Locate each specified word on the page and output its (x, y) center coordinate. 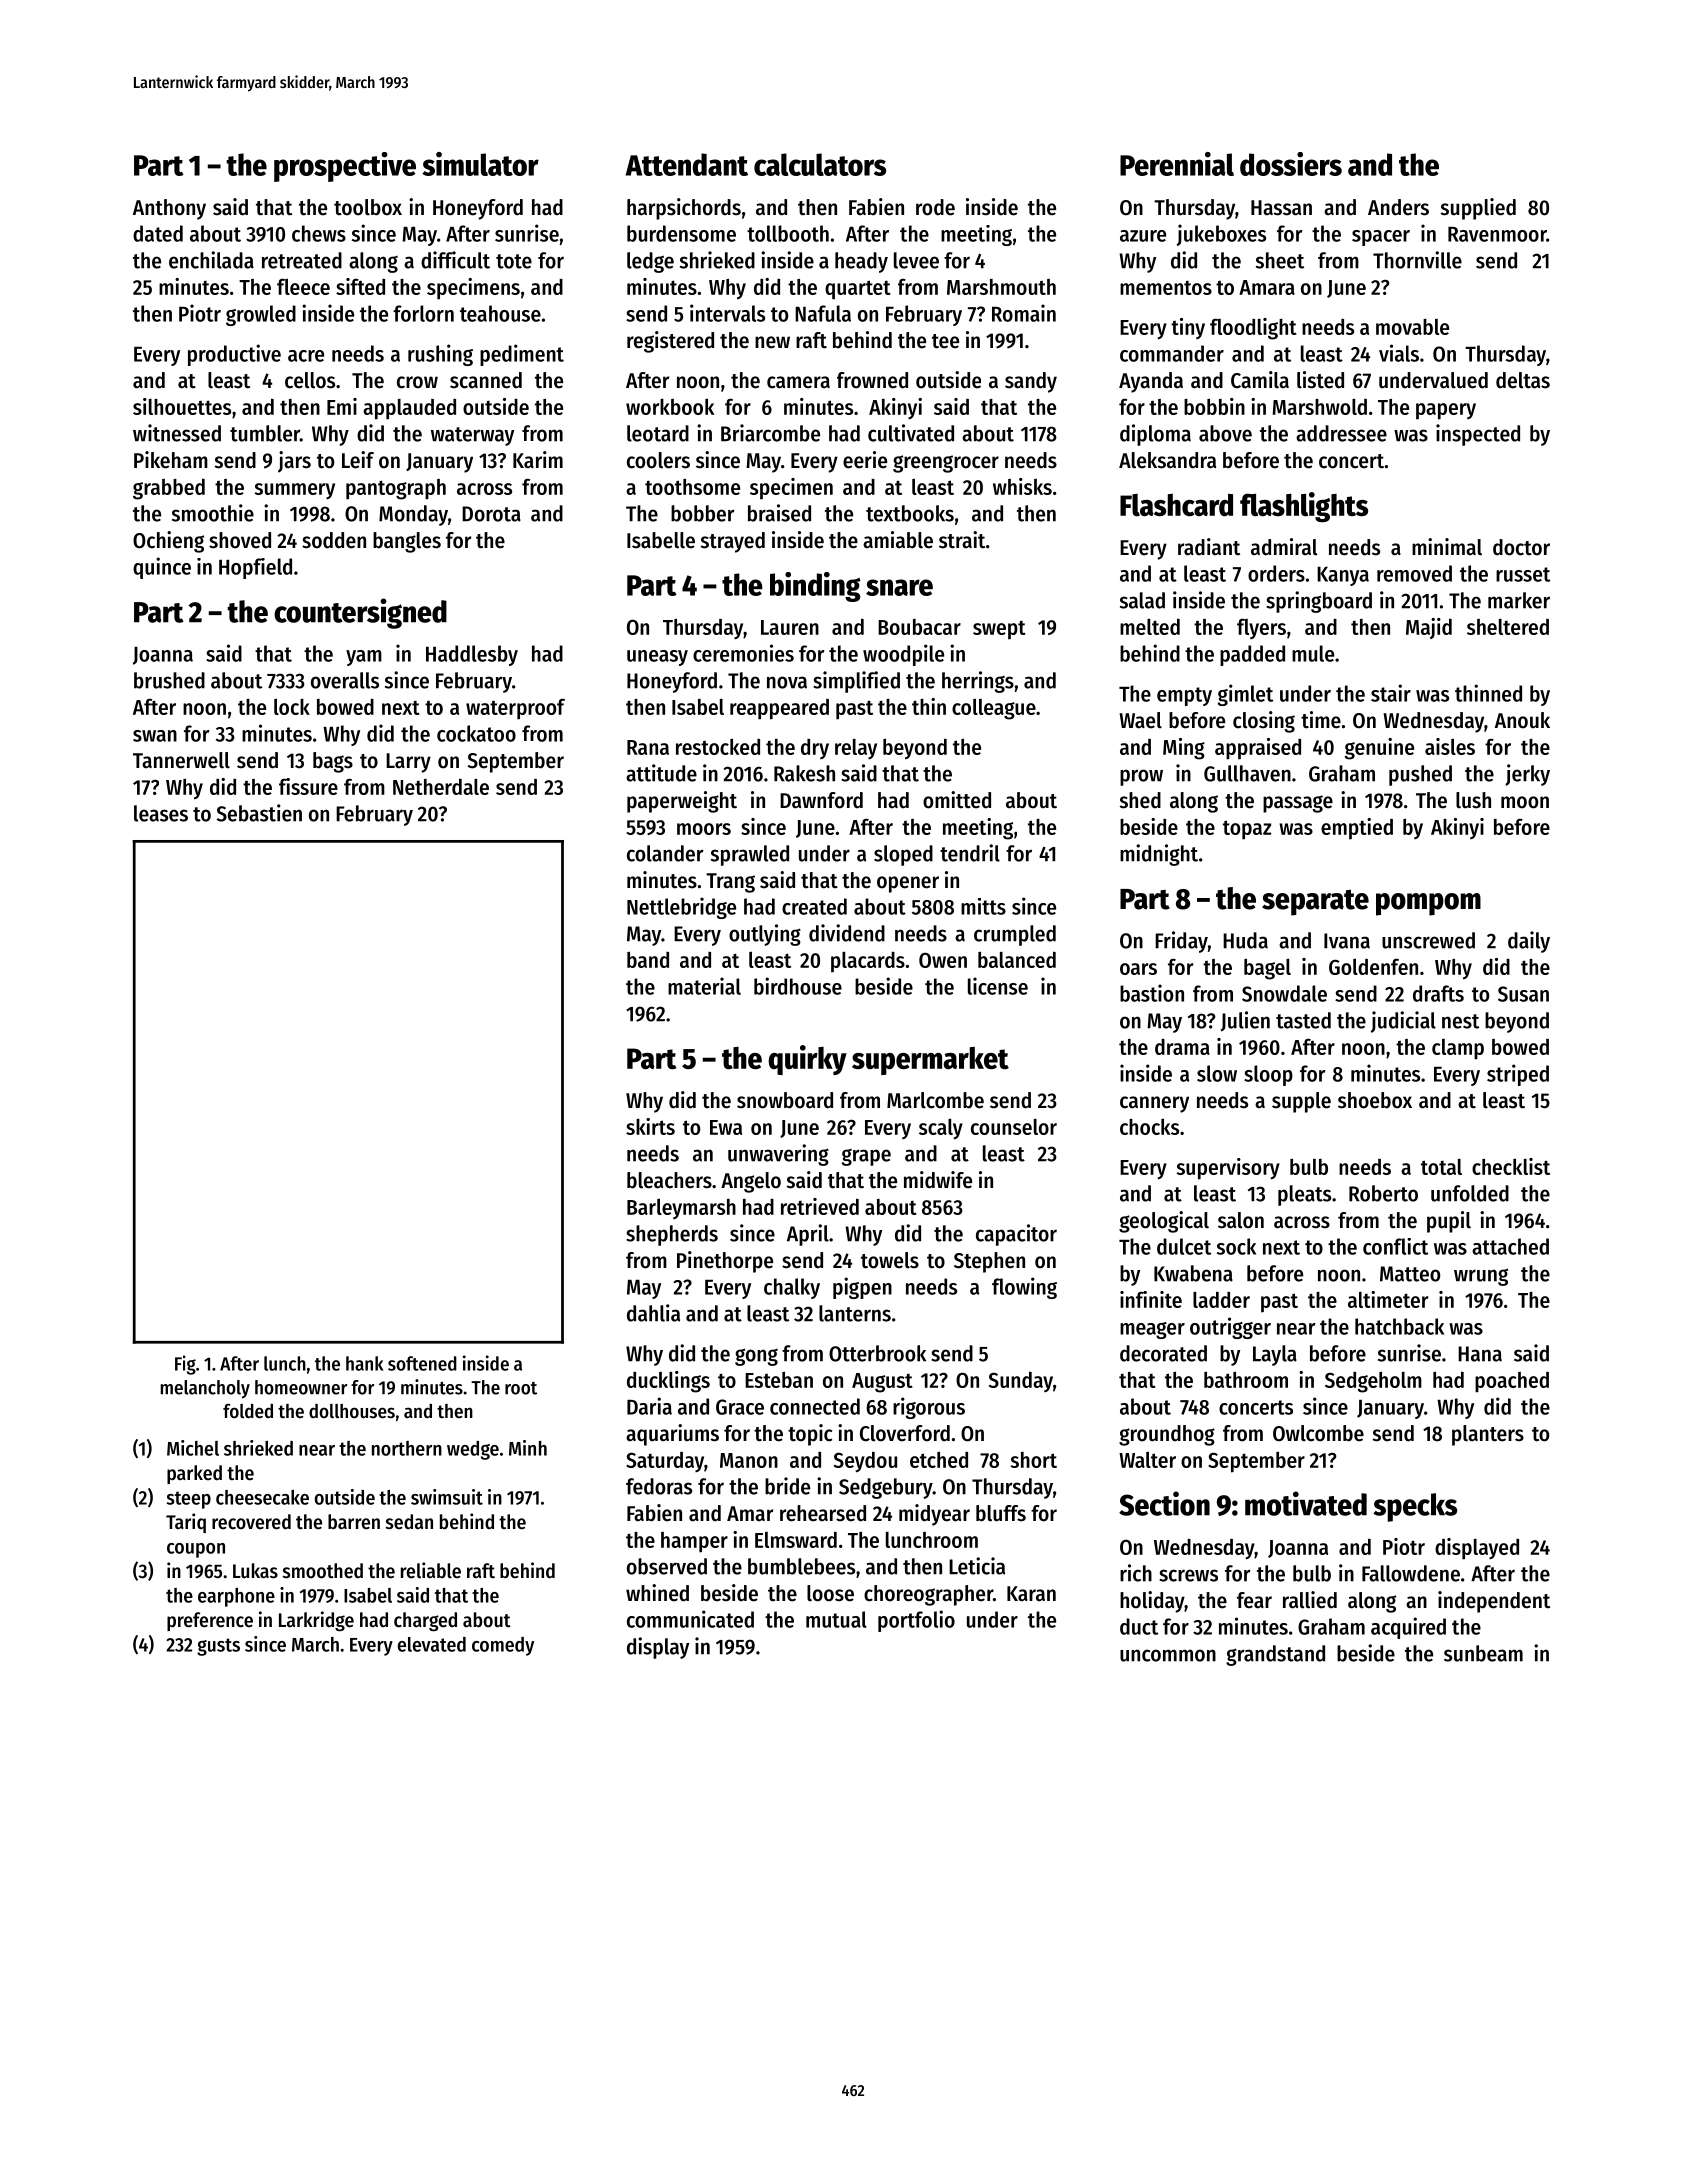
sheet (1280, 260)
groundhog (1167, 1435)
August (882, 1383)
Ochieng (168, 542)
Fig (185, 1365)
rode (935, 207)
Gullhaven (1247, 773)
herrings (978, 682)
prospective (345, 167)
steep (189, 1500)
